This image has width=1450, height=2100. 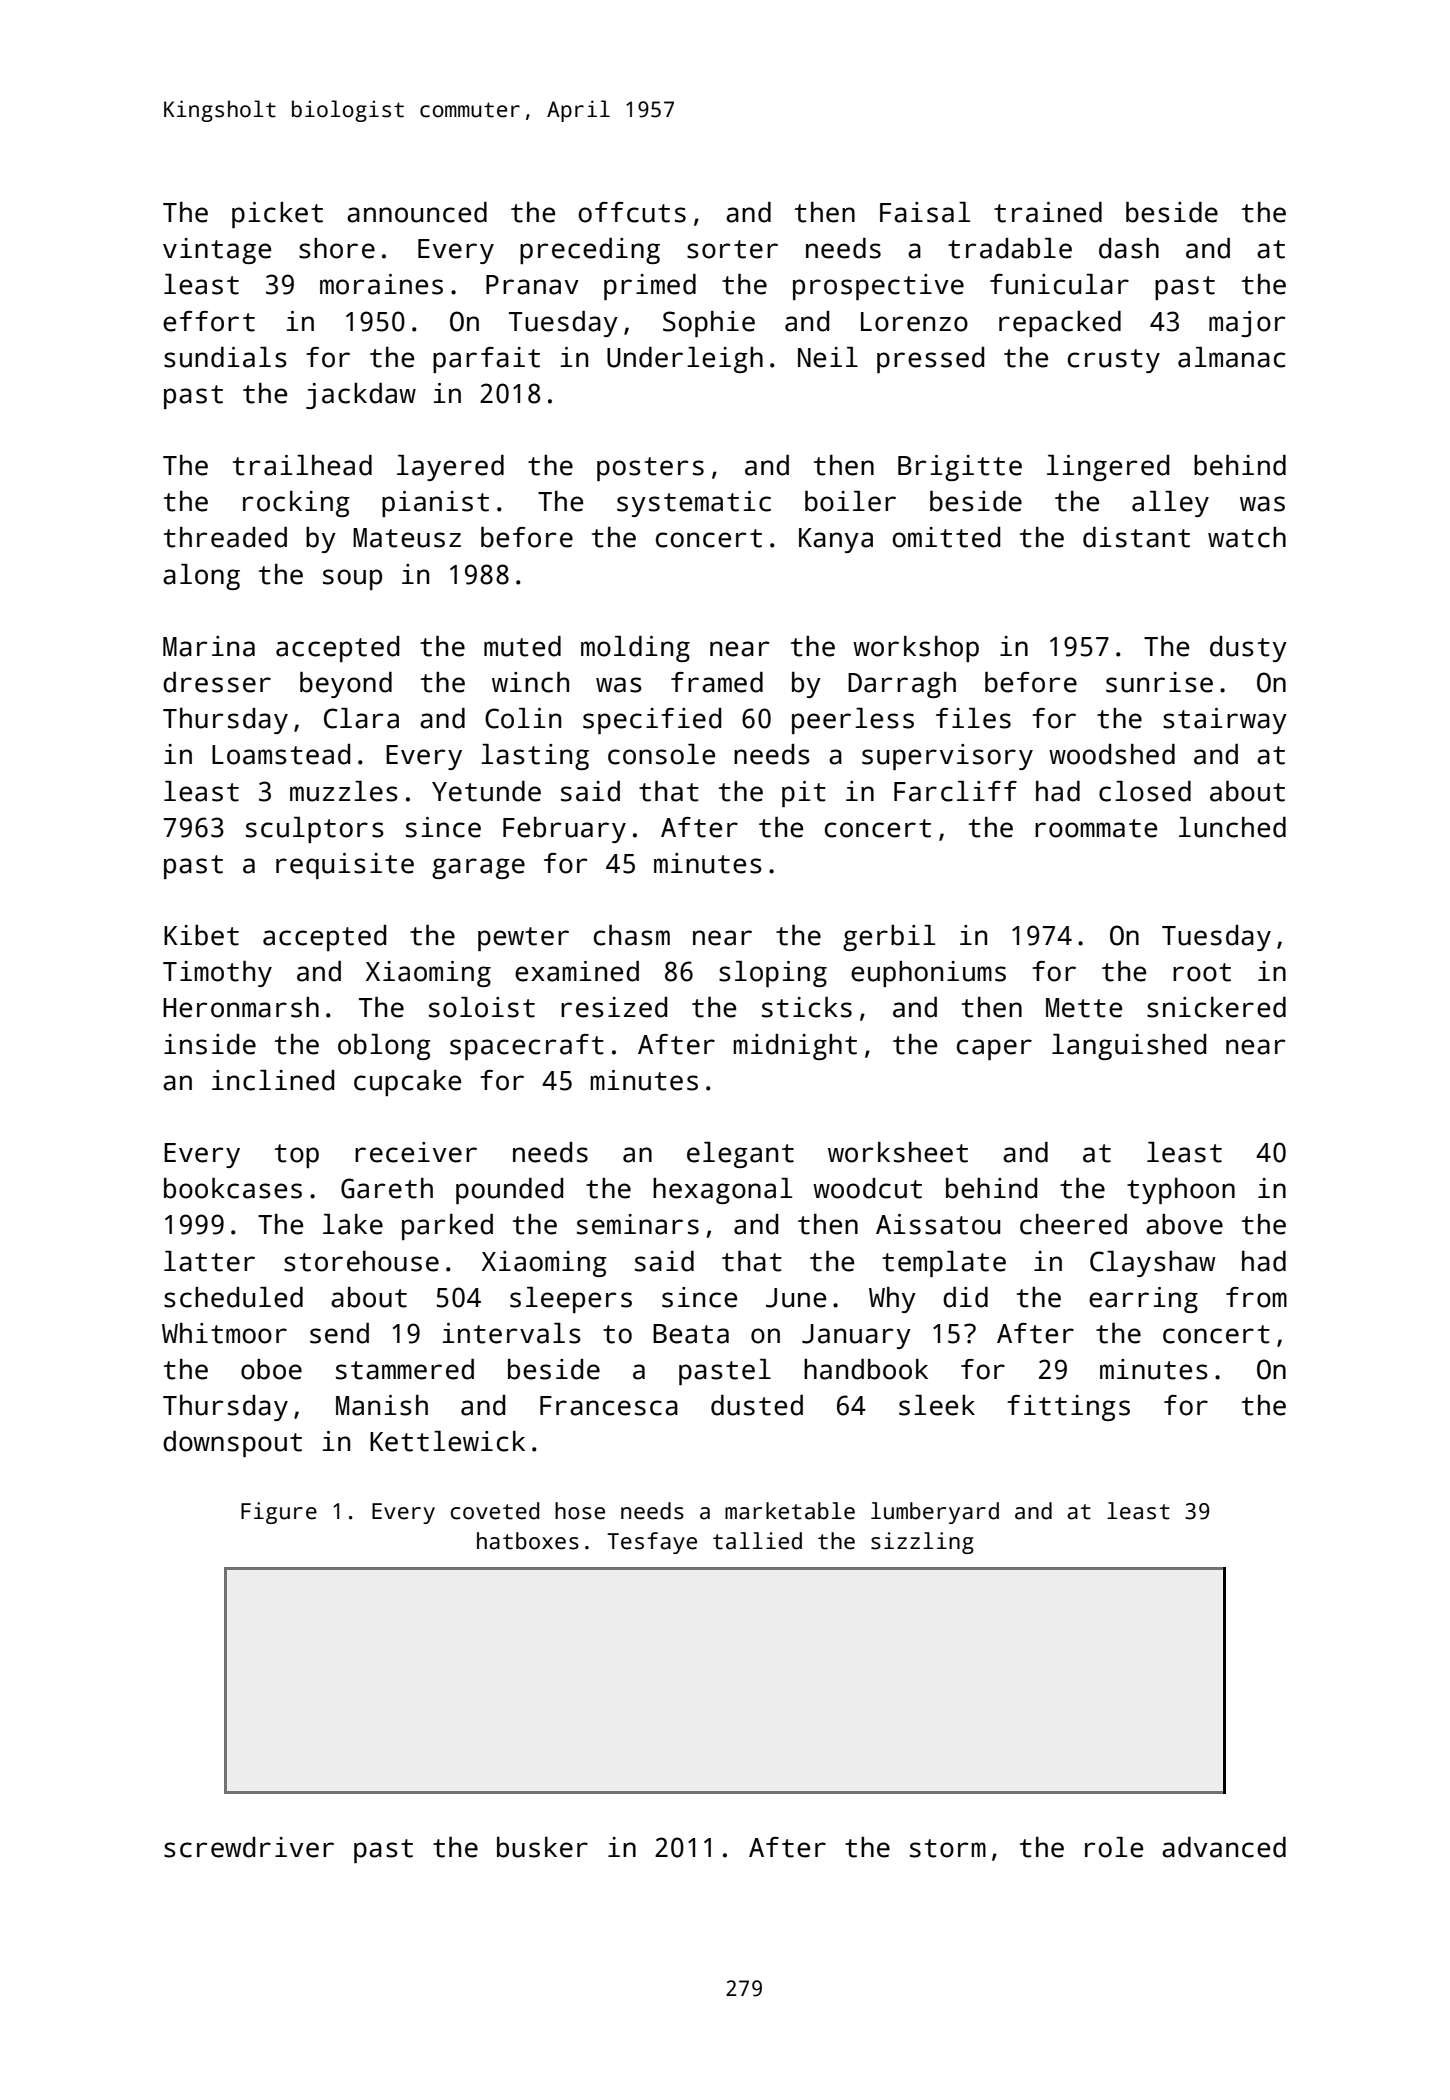 What do you see at coordinates (930, 360) in the image?
I see `pressed` at bounding box center [930, 360].
